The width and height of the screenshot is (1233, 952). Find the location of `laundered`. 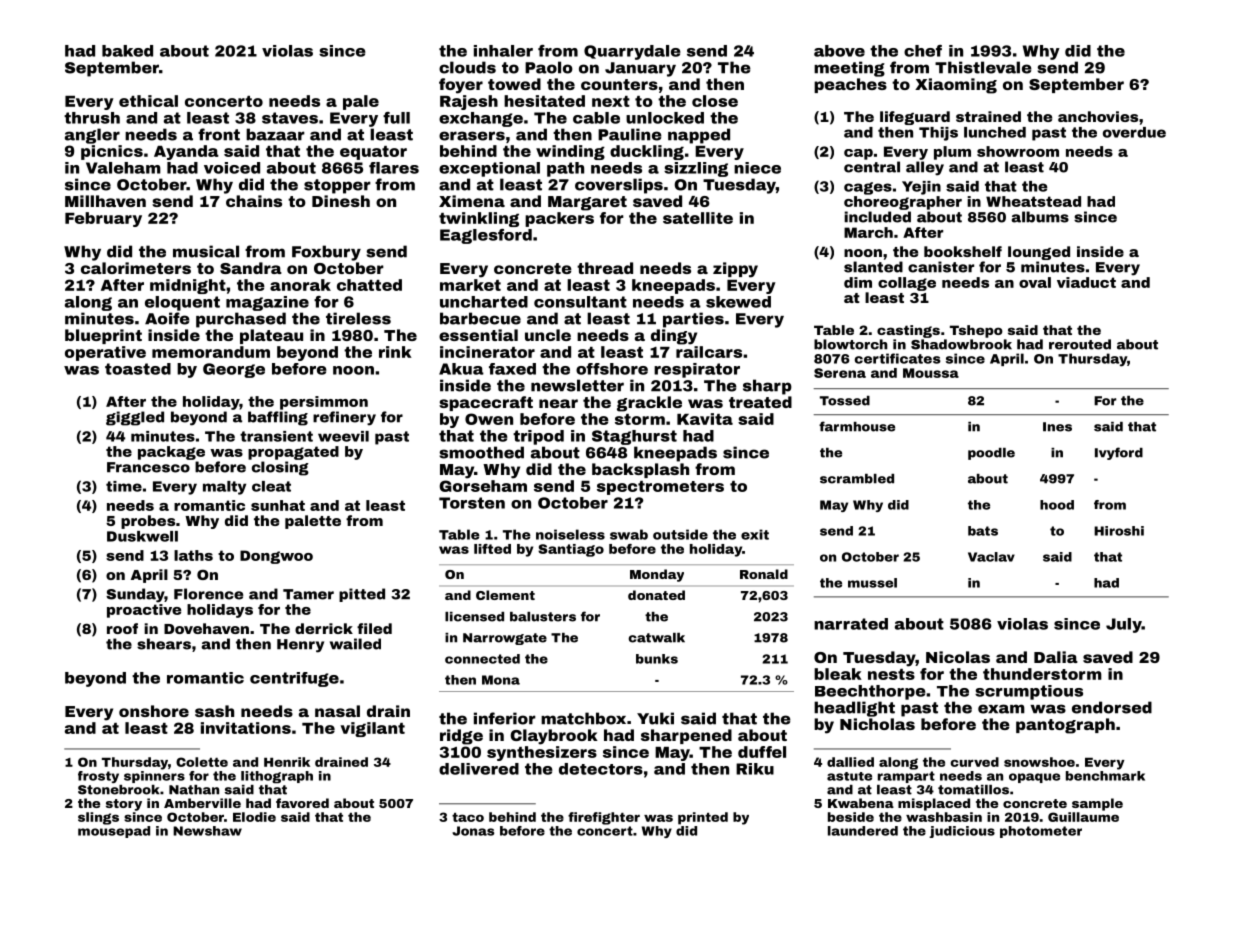

laundered is located at coordinates (863, 831).
